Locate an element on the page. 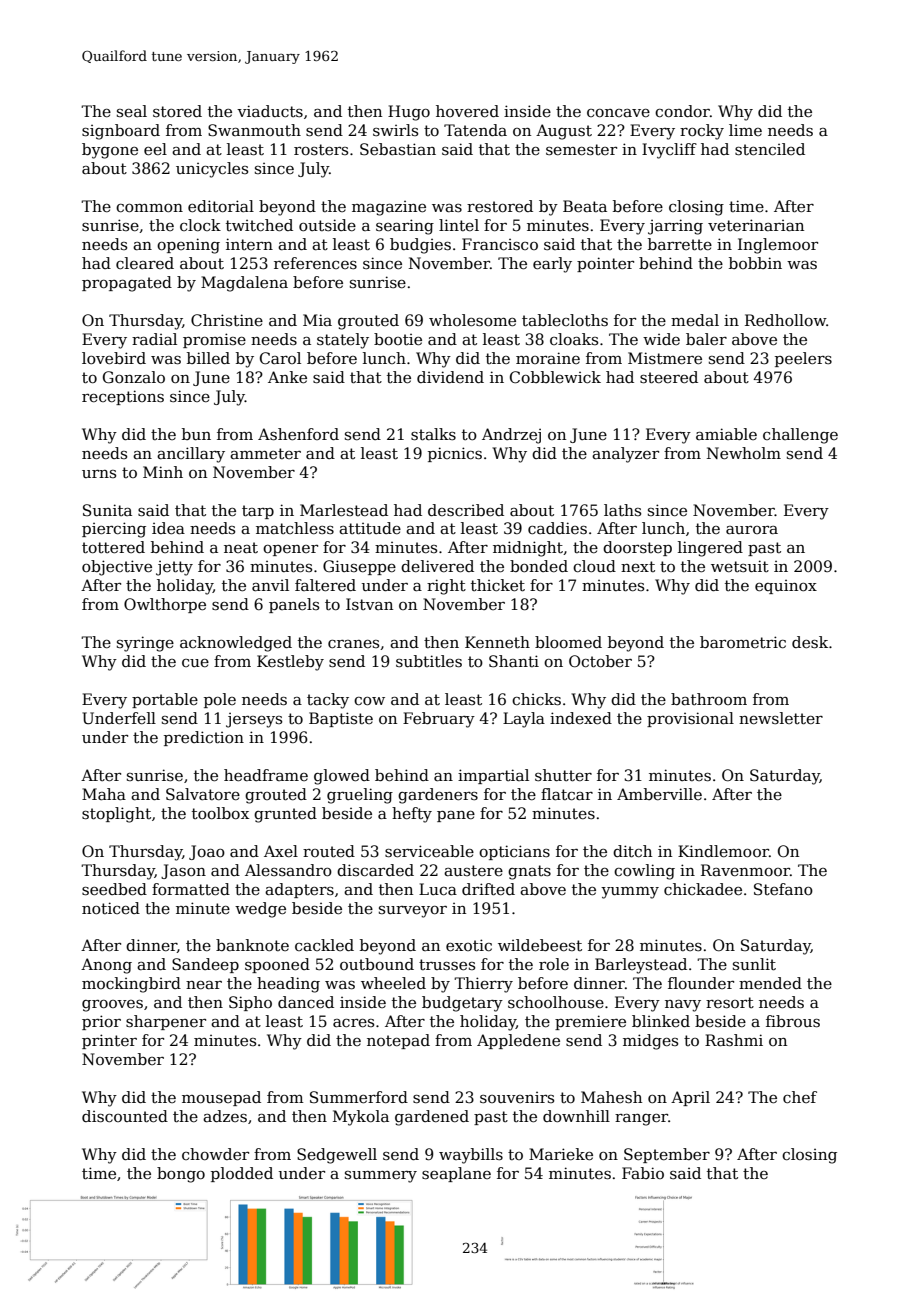  Fabio is located at coordinates (643, 1173).
